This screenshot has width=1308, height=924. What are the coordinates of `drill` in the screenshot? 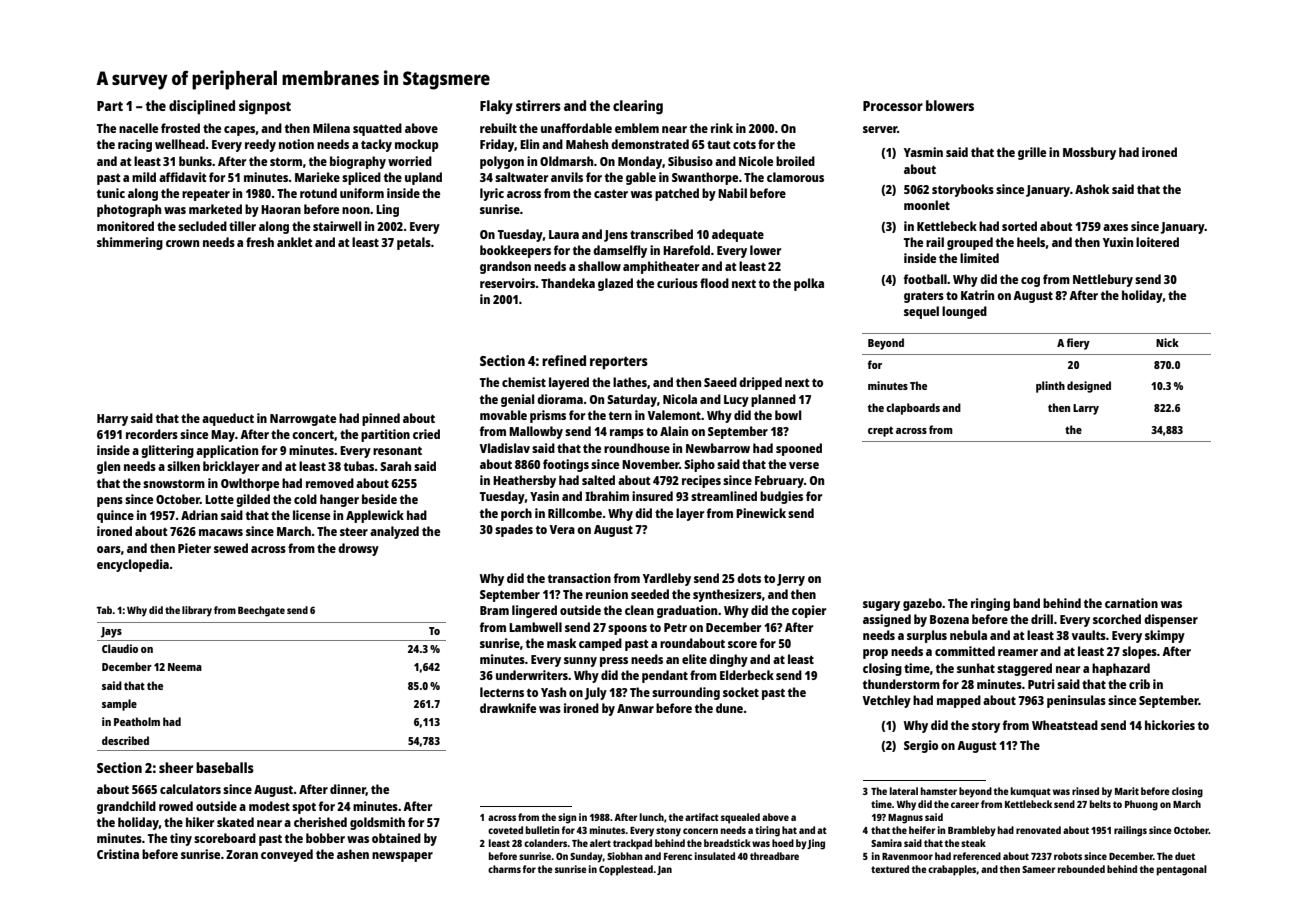 It's located at (1042, 619).
